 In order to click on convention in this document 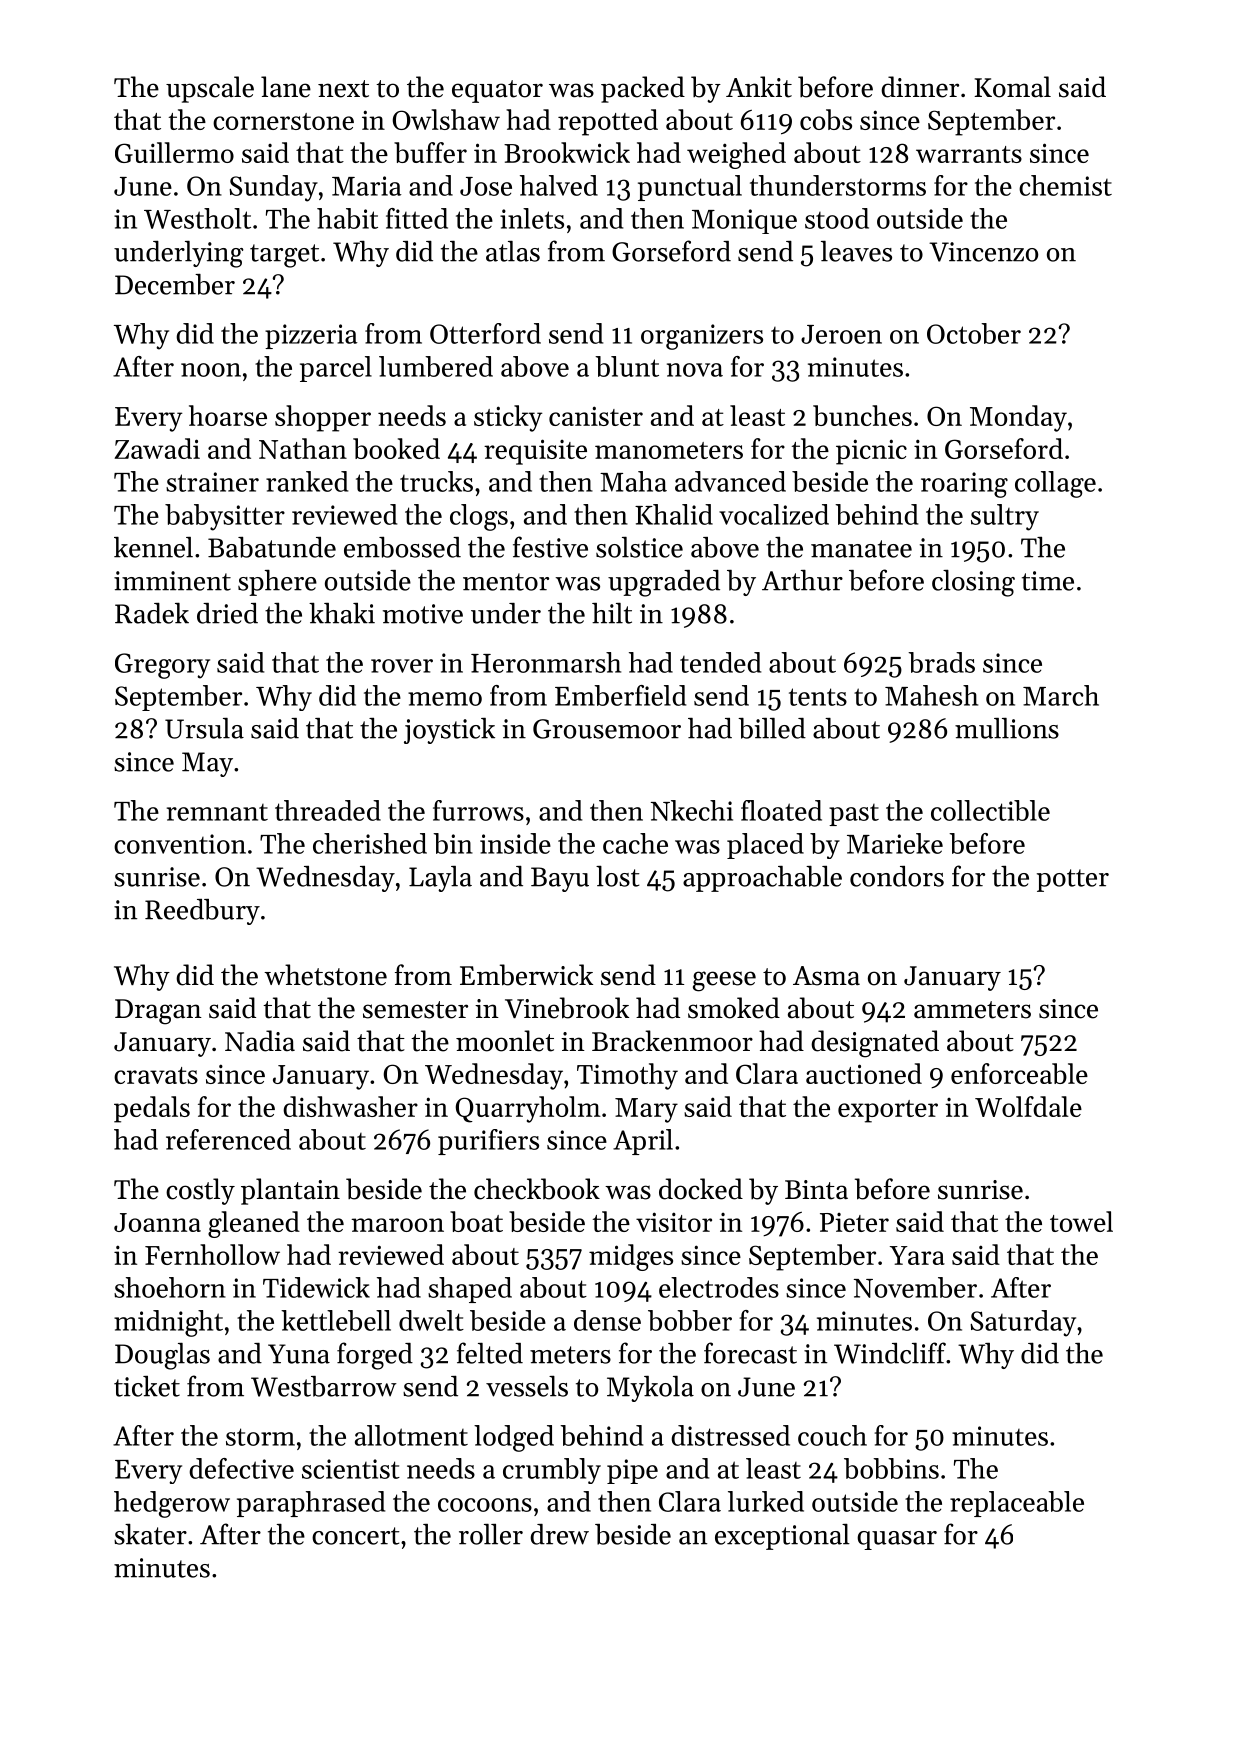, I will do `click(180, 844)`.
